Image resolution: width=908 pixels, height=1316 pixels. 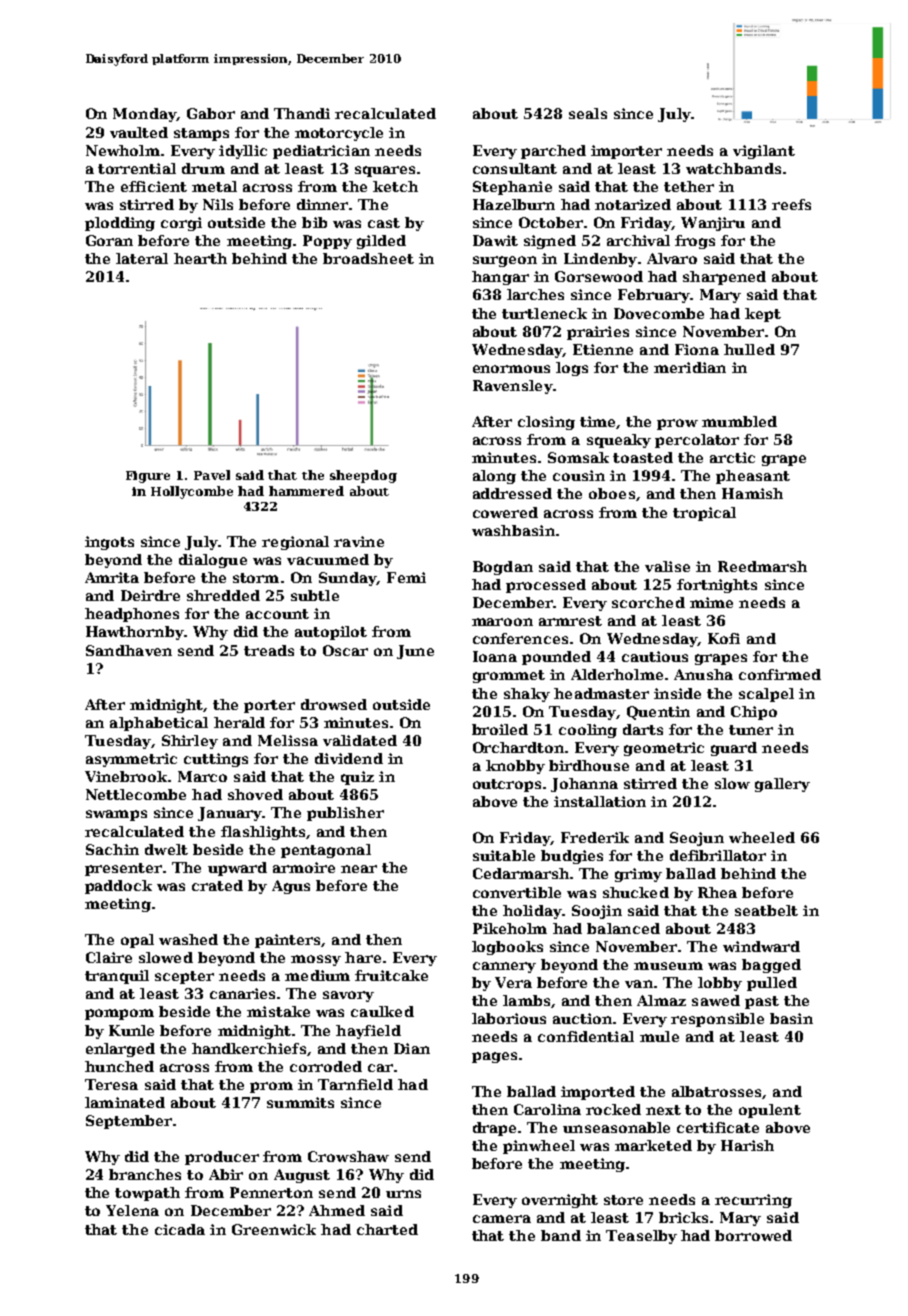 I want to click on cowered, so click(x=505, y=512).
